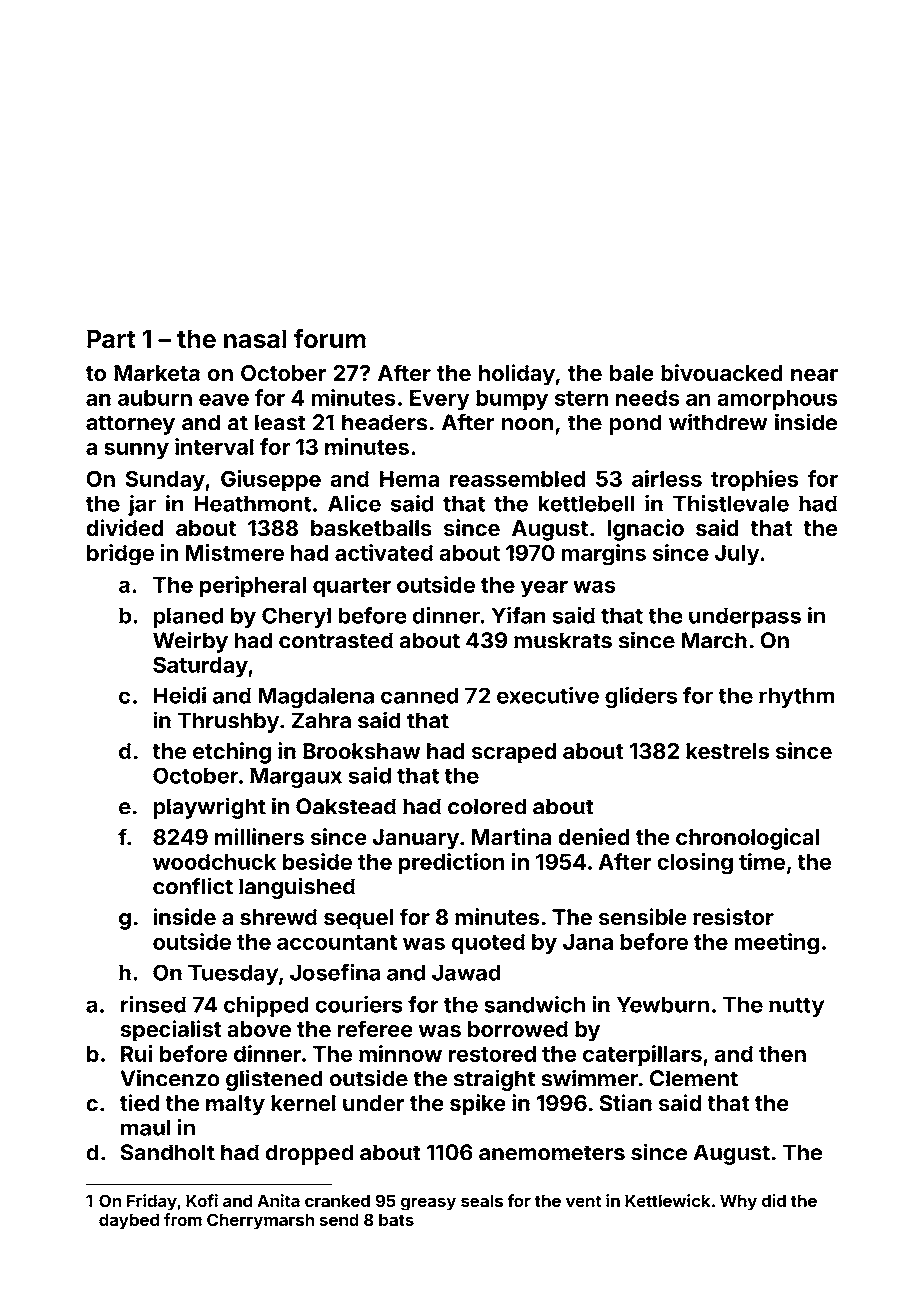 This screenshot has width=924, height=1314. Describe the element at coordinates (111, 339) in the screenshot. I see `Part` at that location.
